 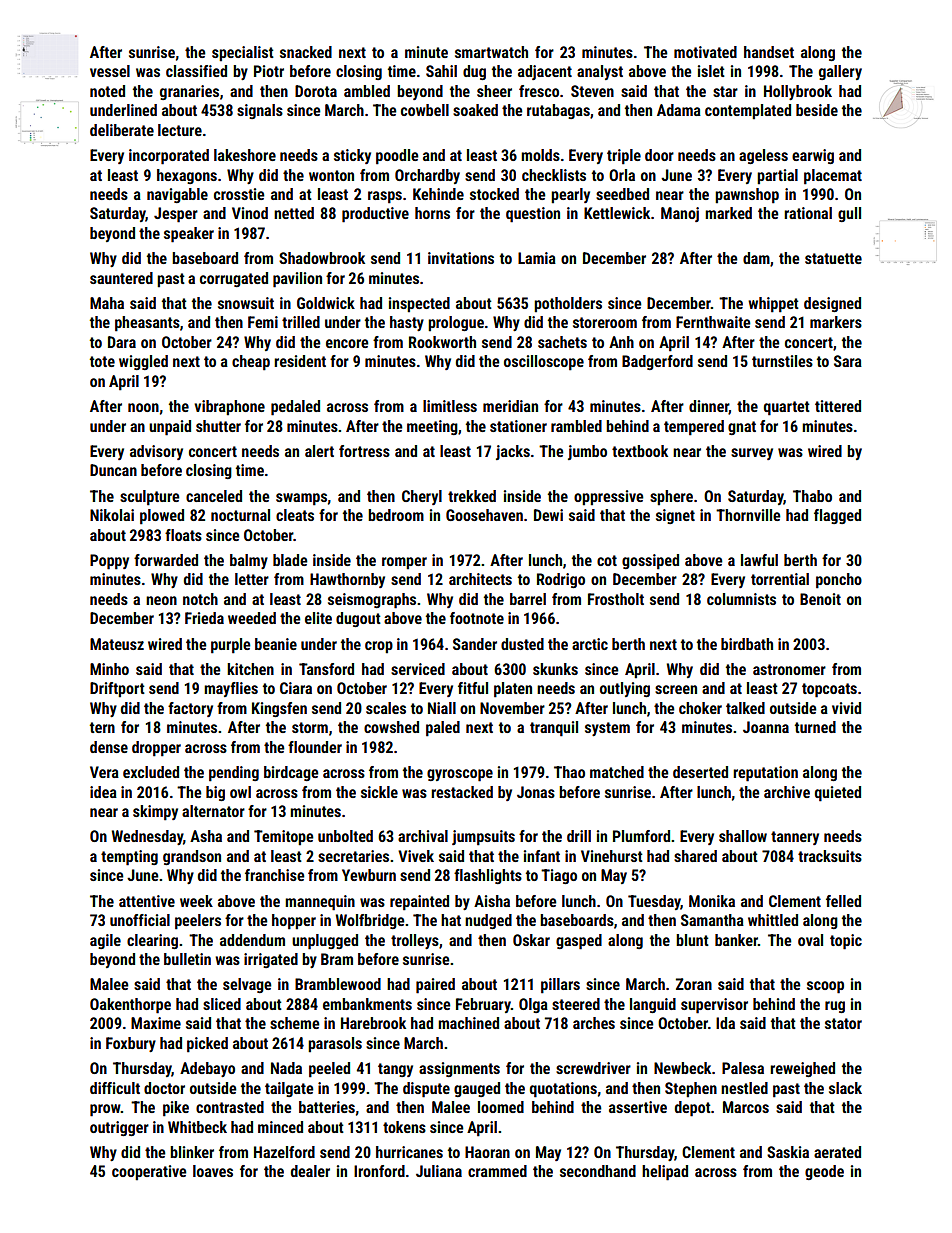 I want to click on Kettlewick, so click(x=617, y=213).
